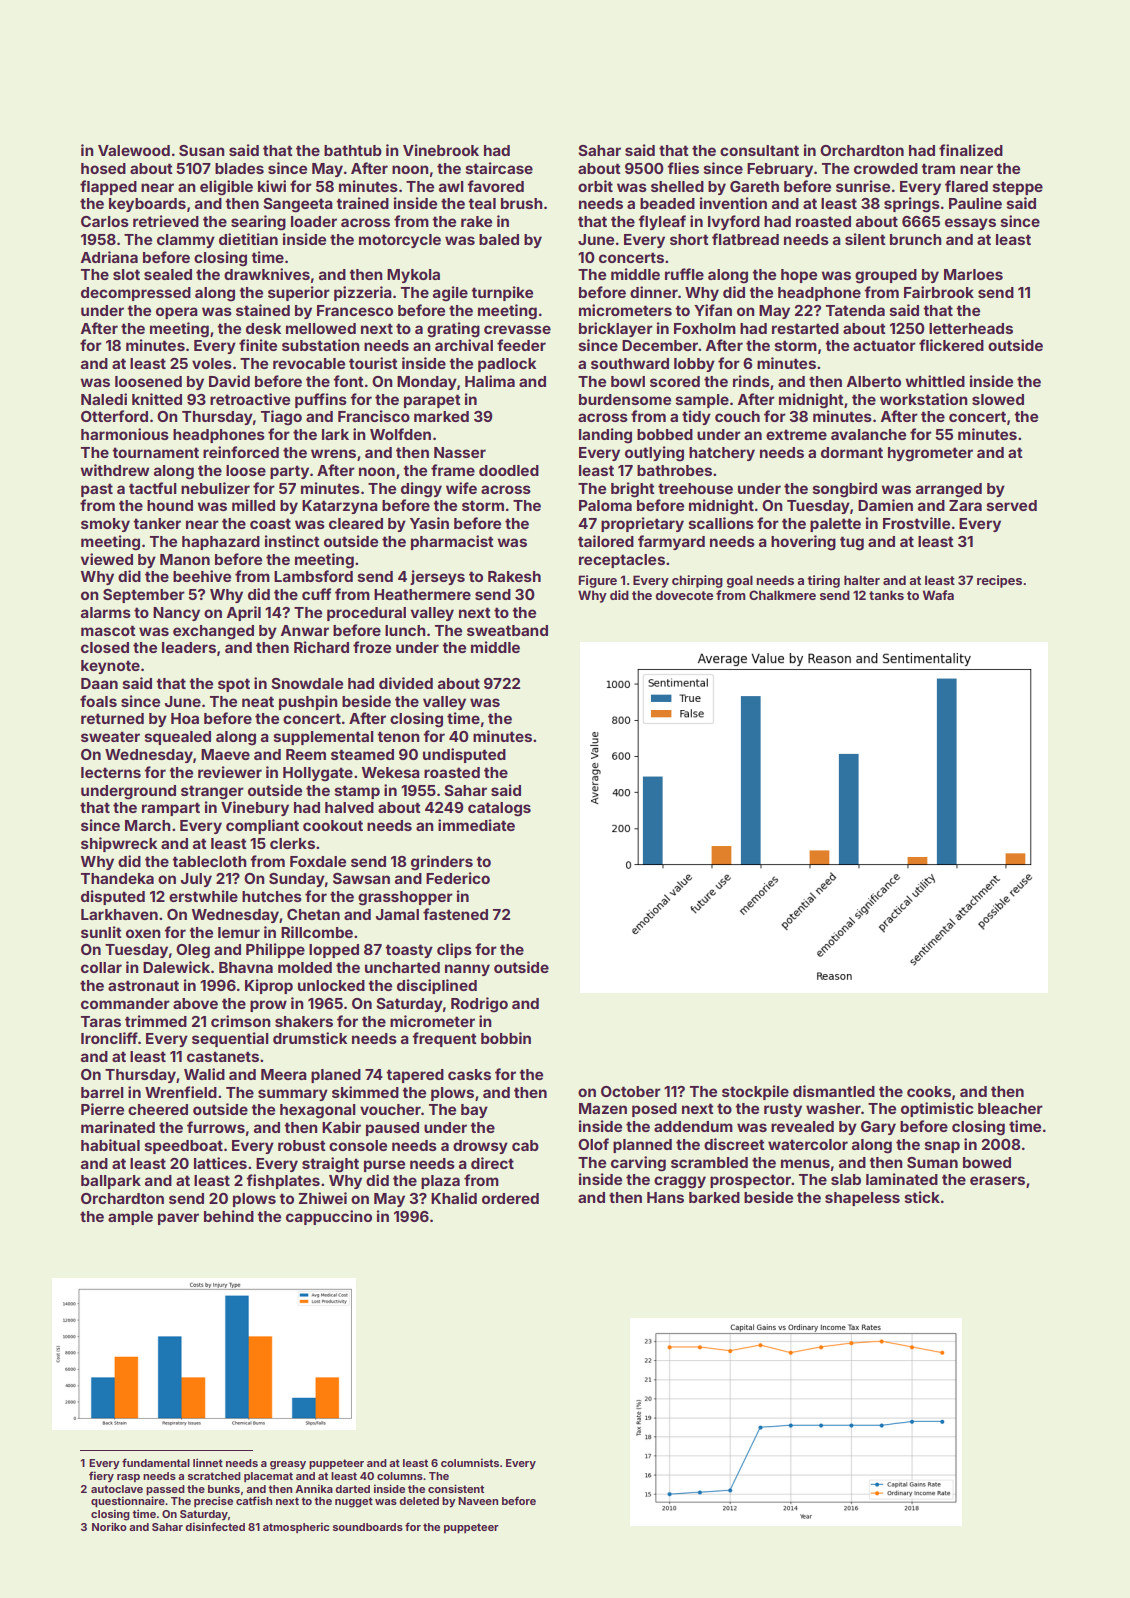  What do you see at coordinates (886, 595) in the screenshot?
I see `tanks` at bounding box center [886, 595].
